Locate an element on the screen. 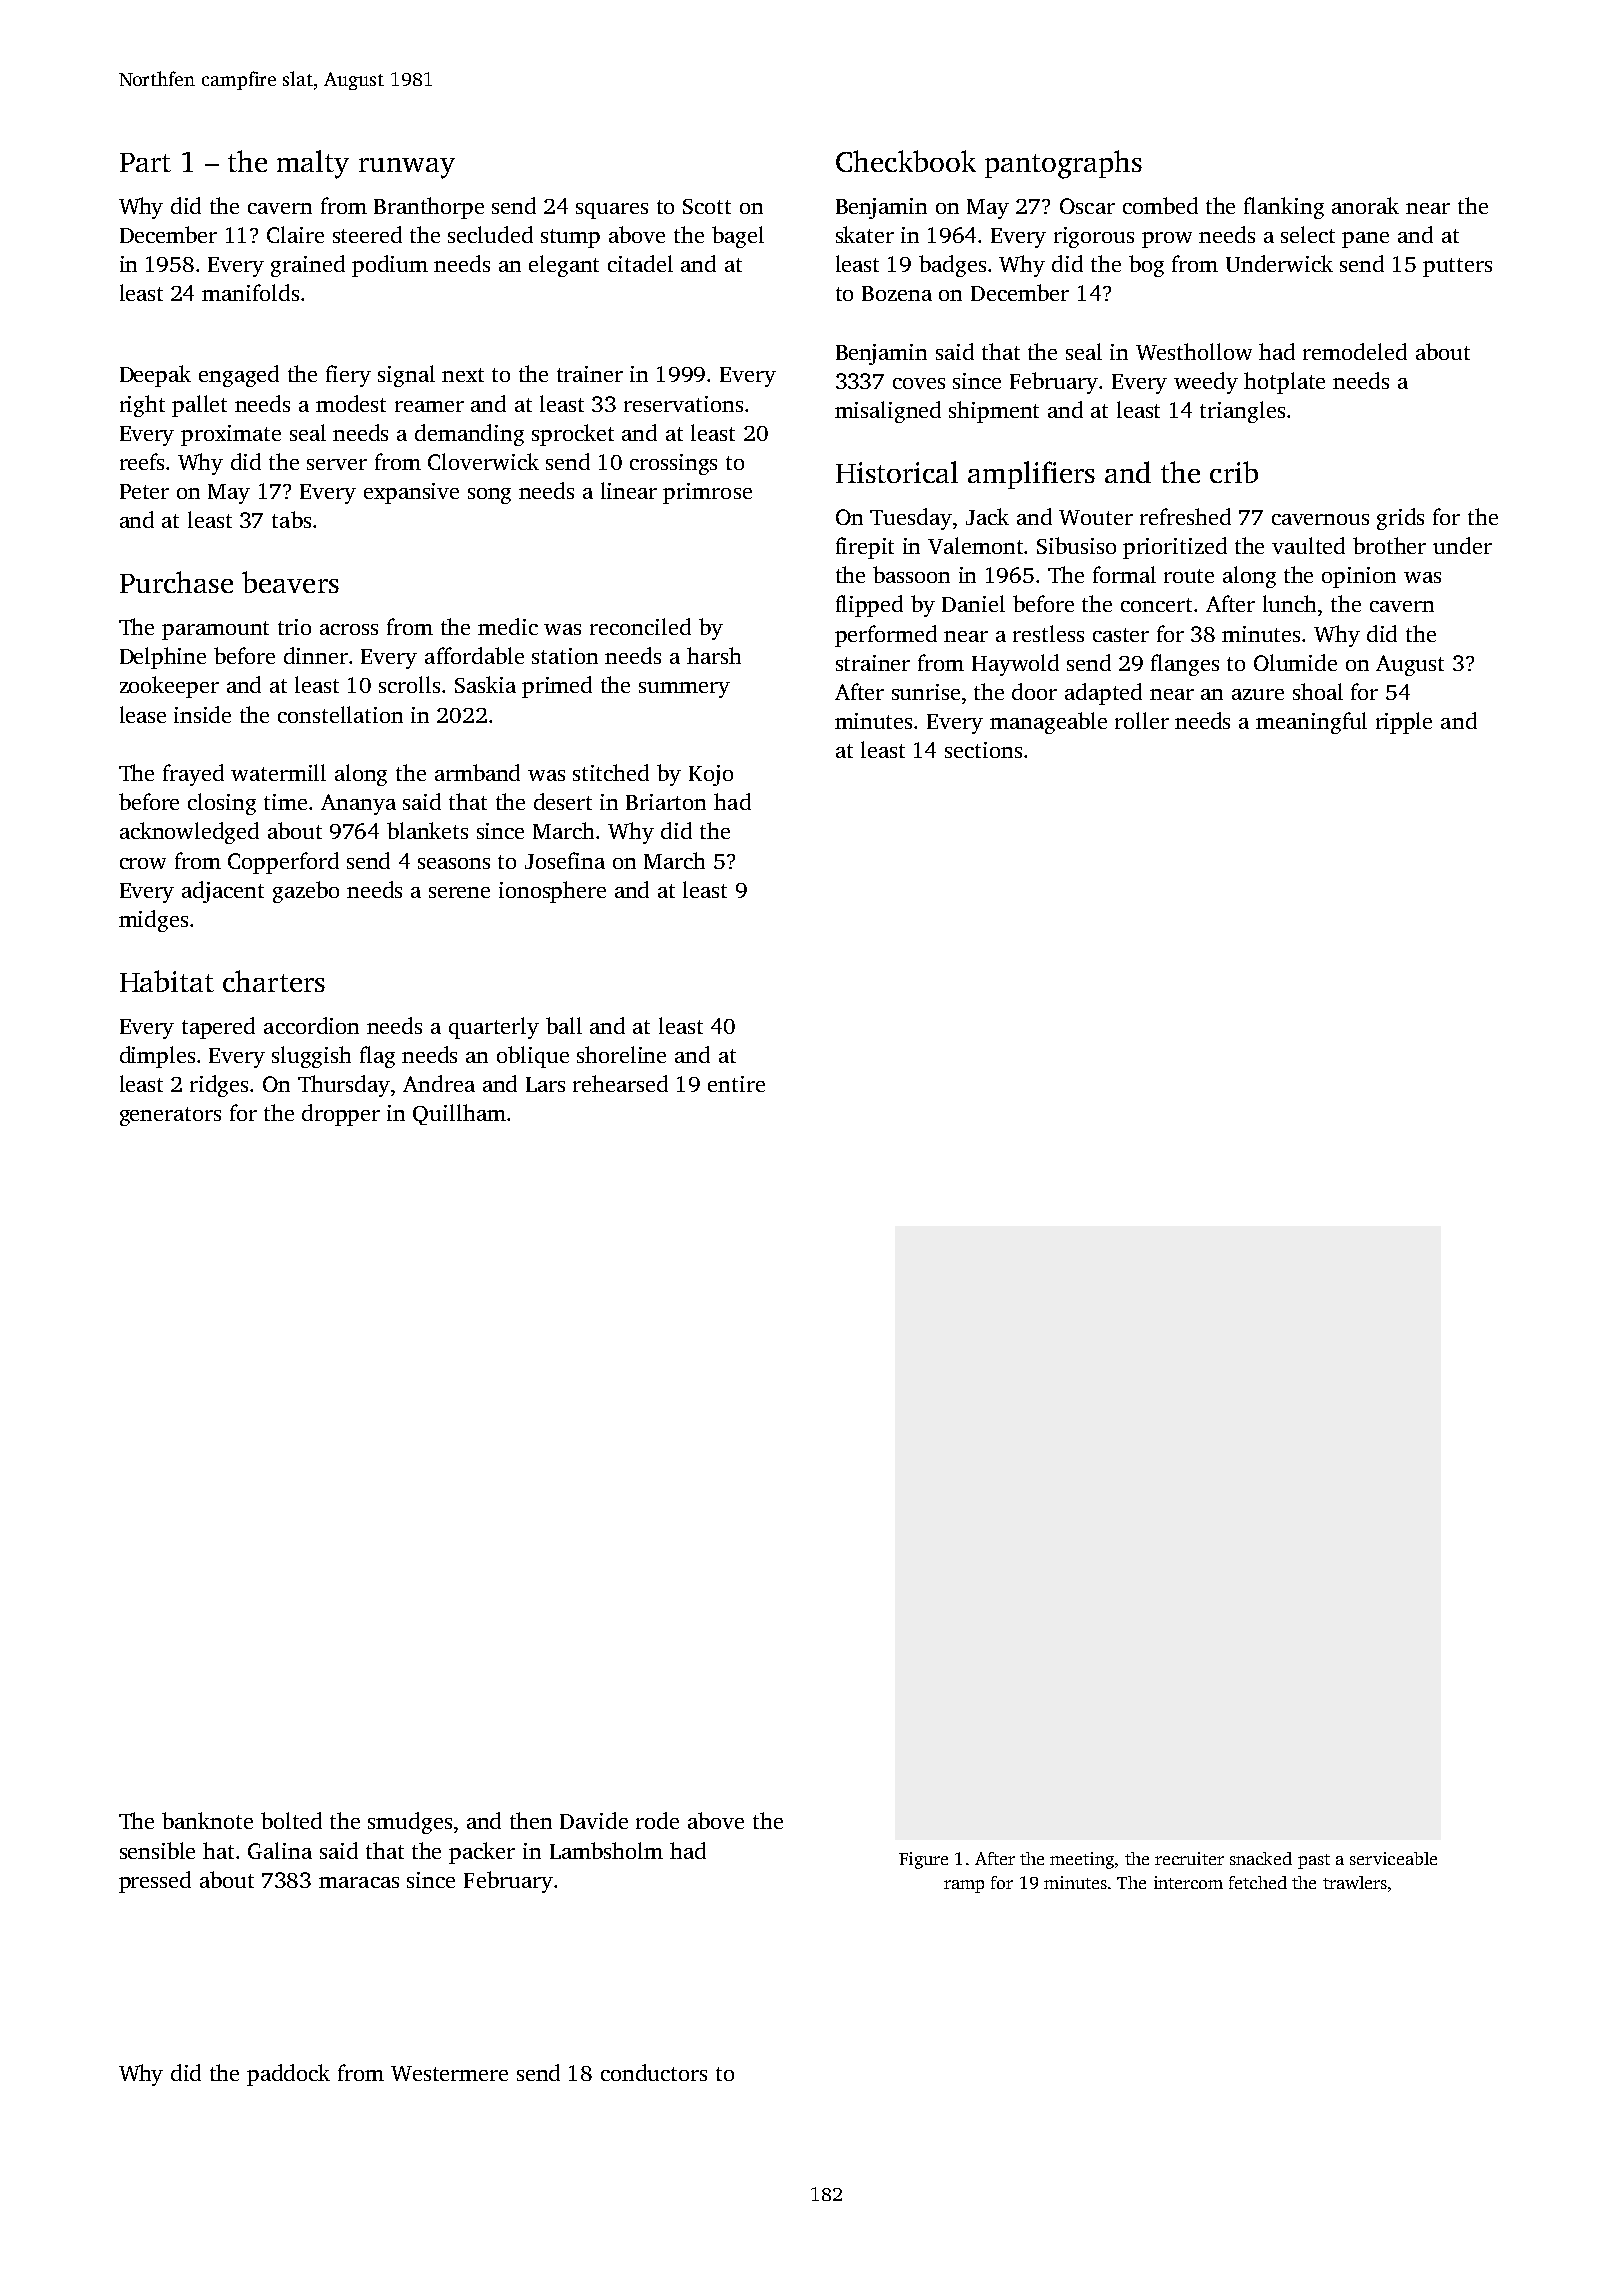 The width and height of the screenshot is (1620, 2292). reconciled is located at coordinates (640, 626).
